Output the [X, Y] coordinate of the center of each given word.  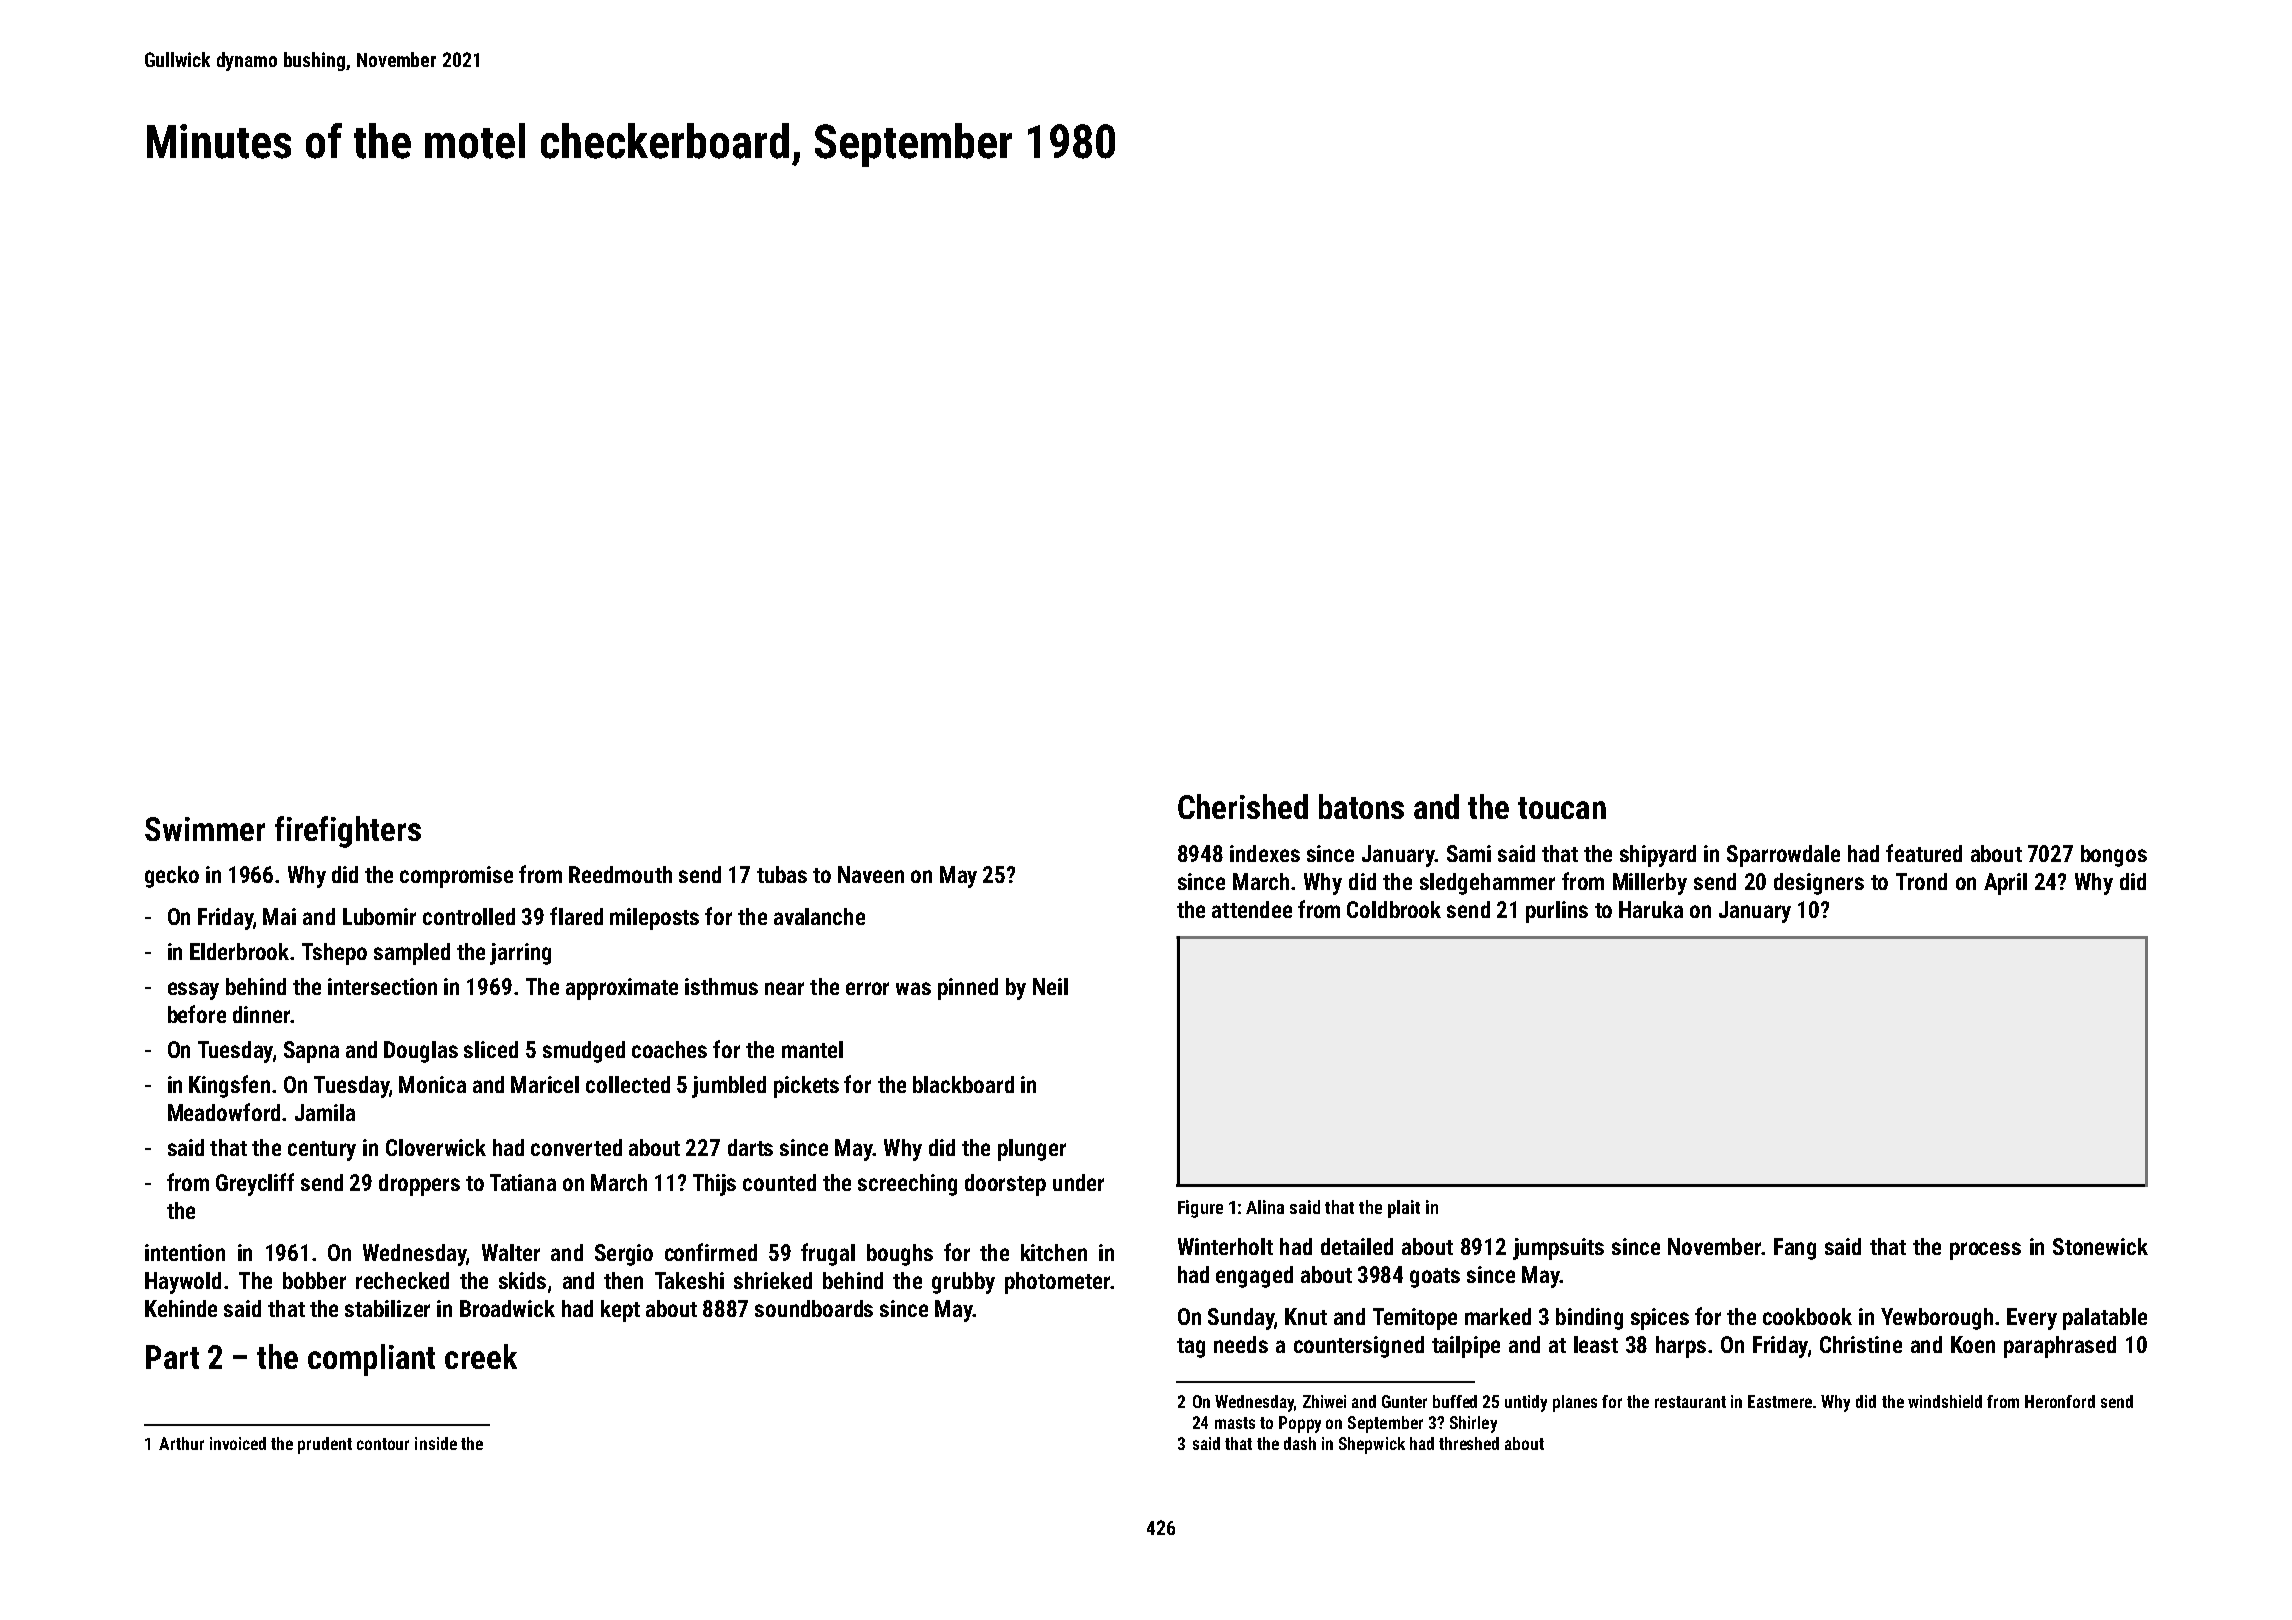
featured [1924, 853]
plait [1404, 1209]
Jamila [325, 1112]
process [1985, 1251]
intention [185, 1252]
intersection [382, 986]
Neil [1050, 986]
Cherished [1243, 806]
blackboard [963, 1084]
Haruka [1651, 909]
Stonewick [2100, 1246]
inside [436, 1443]
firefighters [348, 832]
